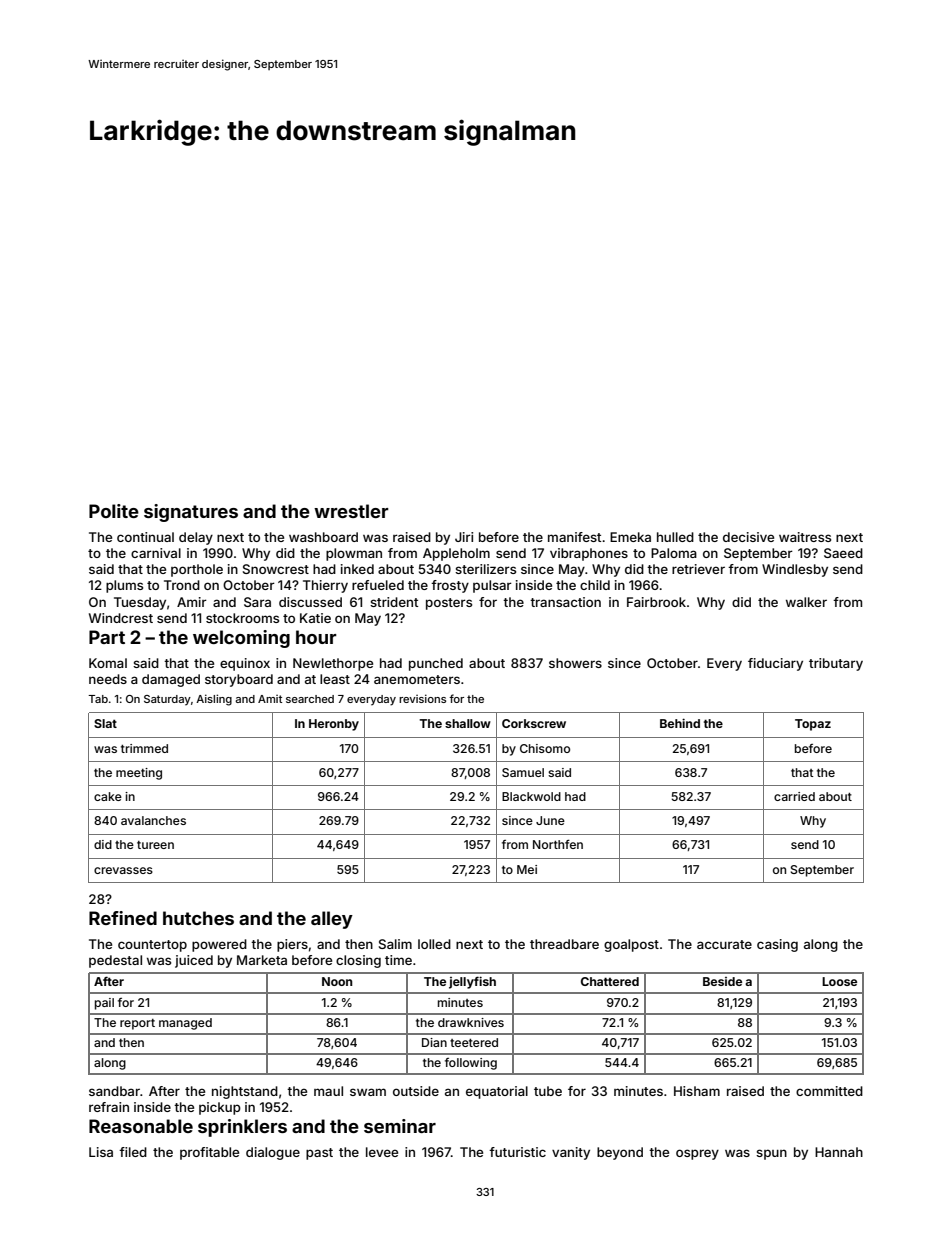  I want to click on porthole, so click(197, 570).
